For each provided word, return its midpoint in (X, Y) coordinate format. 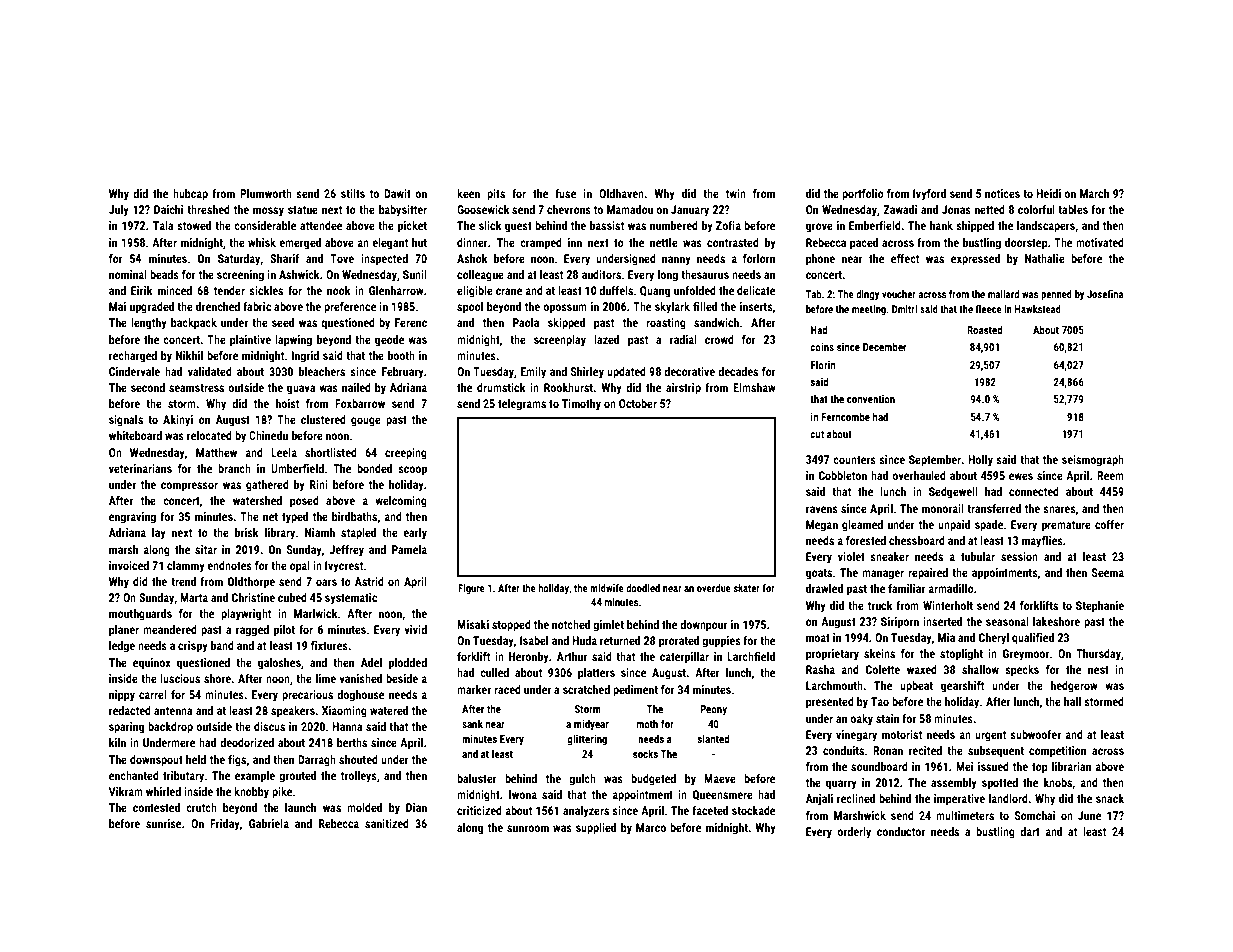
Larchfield (751, 656)
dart (1030, 831)
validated (210, 371)
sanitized (387, 823)
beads (164, 274)
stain (887, 718)
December (885, 347)
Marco (651, 827)
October (638, 403)
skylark (672, 308)
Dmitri (904, 309)
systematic (351, 599)
